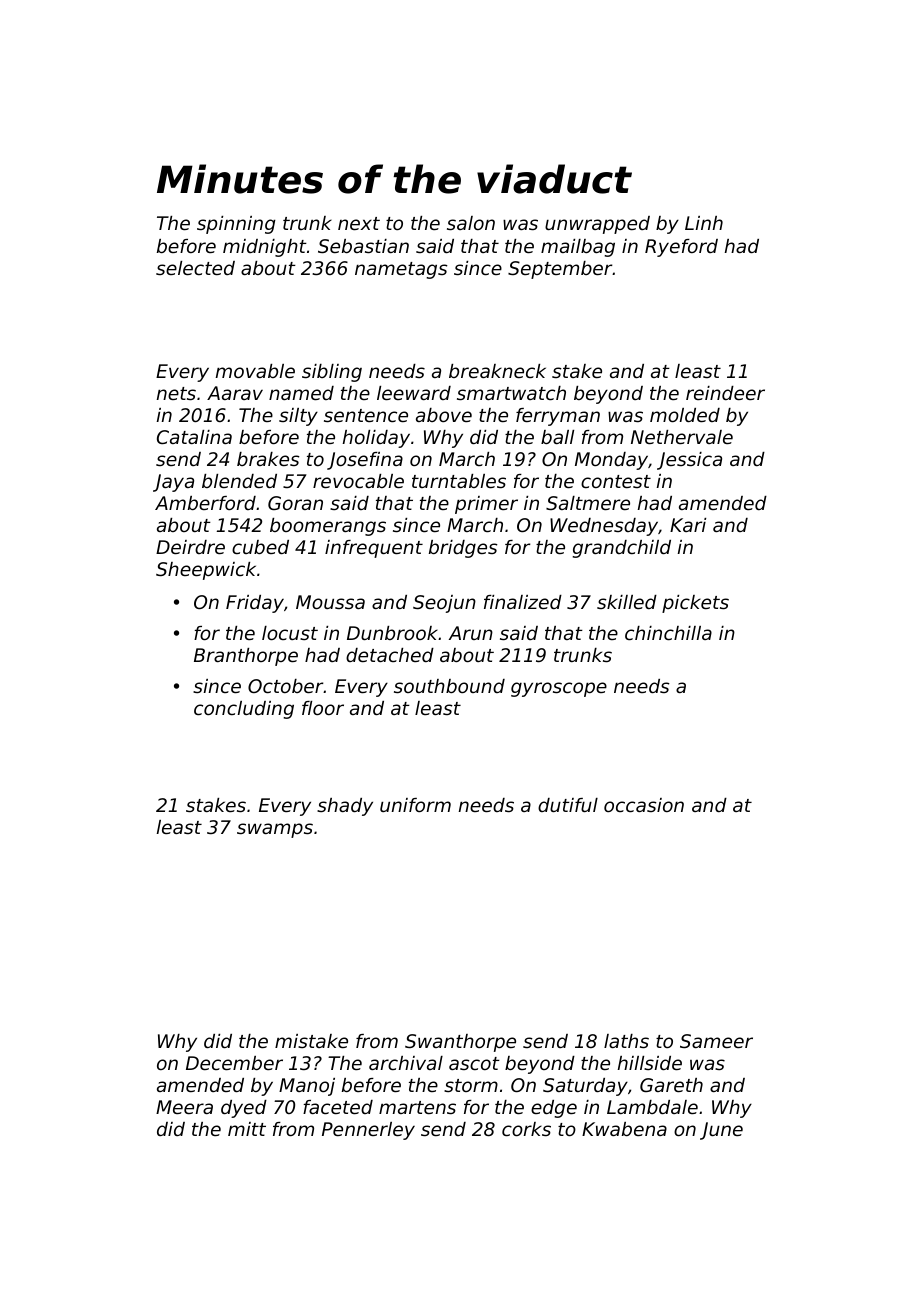  I want to click on dutiful, so click(568, 805).
